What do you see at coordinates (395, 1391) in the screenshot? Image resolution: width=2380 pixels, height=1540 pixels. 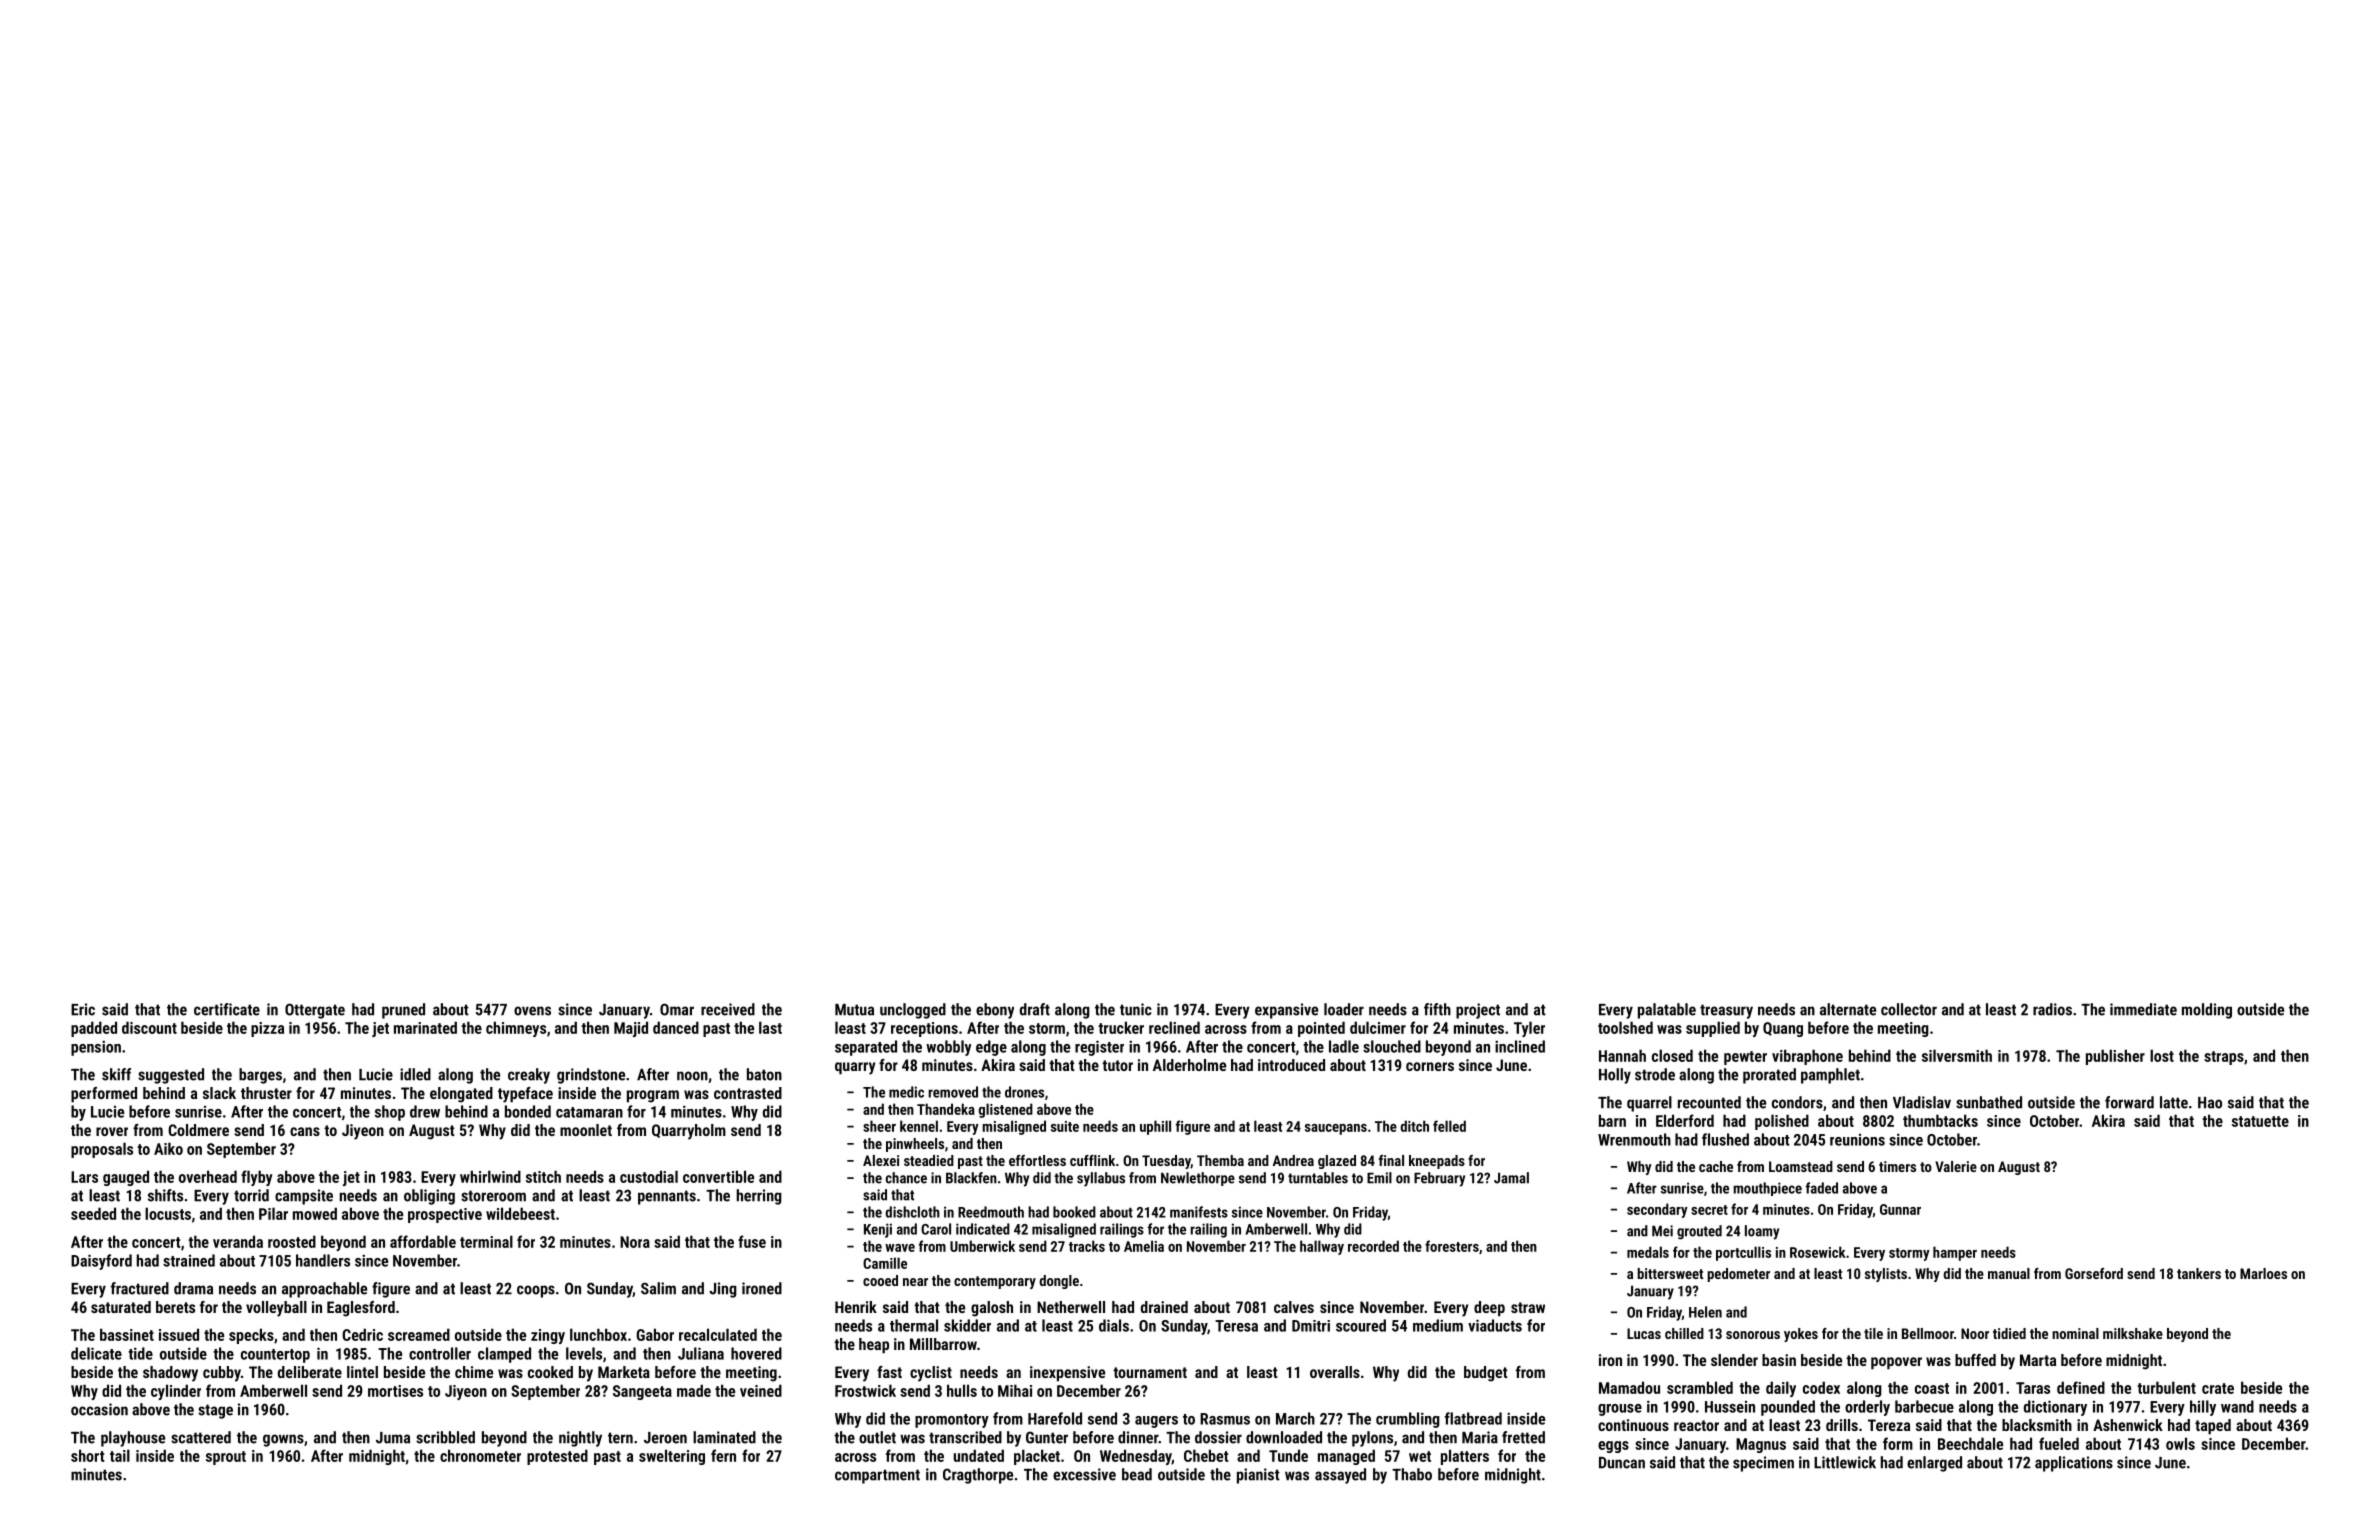 I see `mortises` at bounding box center [395, 1391].
